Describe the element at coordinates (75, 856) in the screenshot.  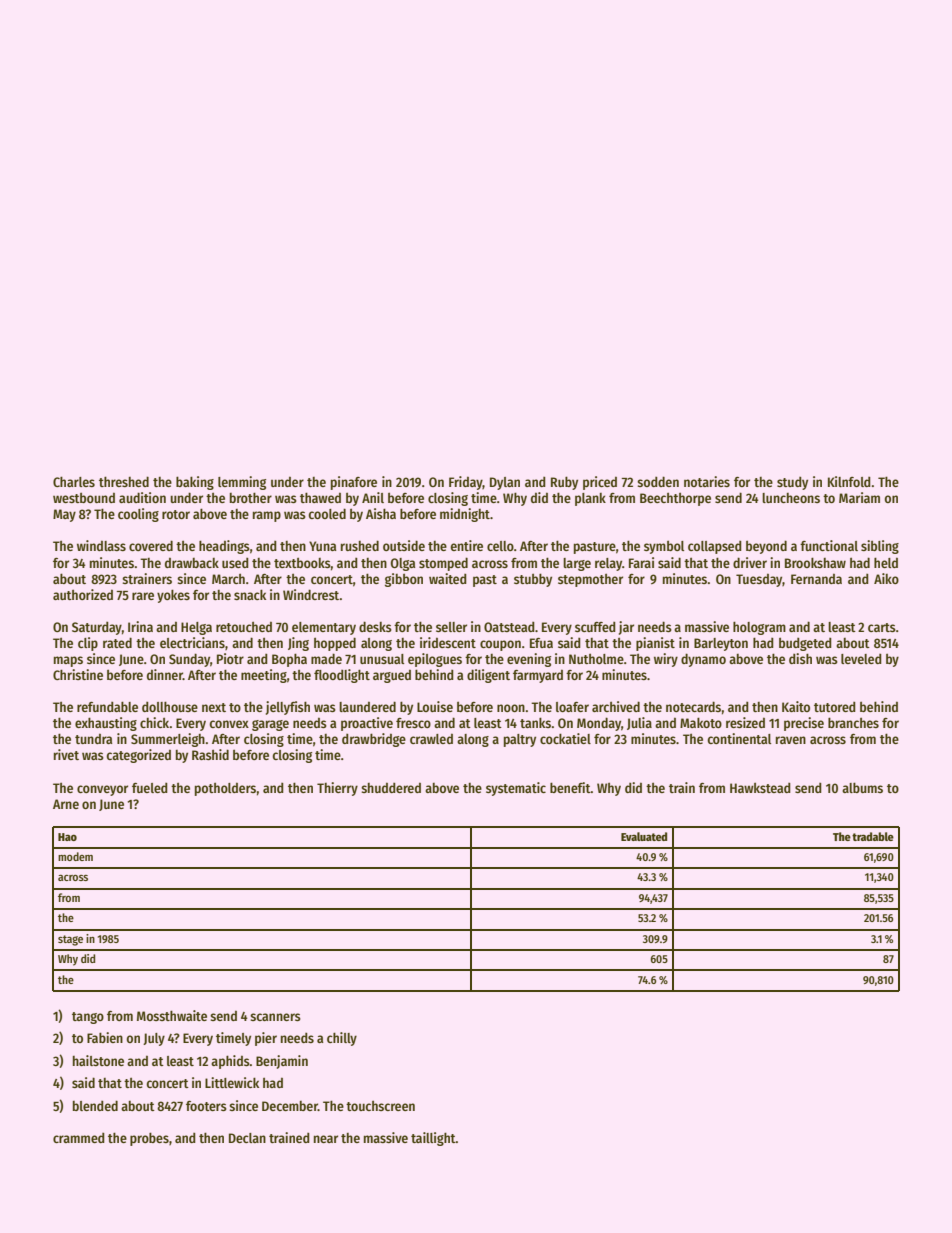
I see `modem` at that location.
